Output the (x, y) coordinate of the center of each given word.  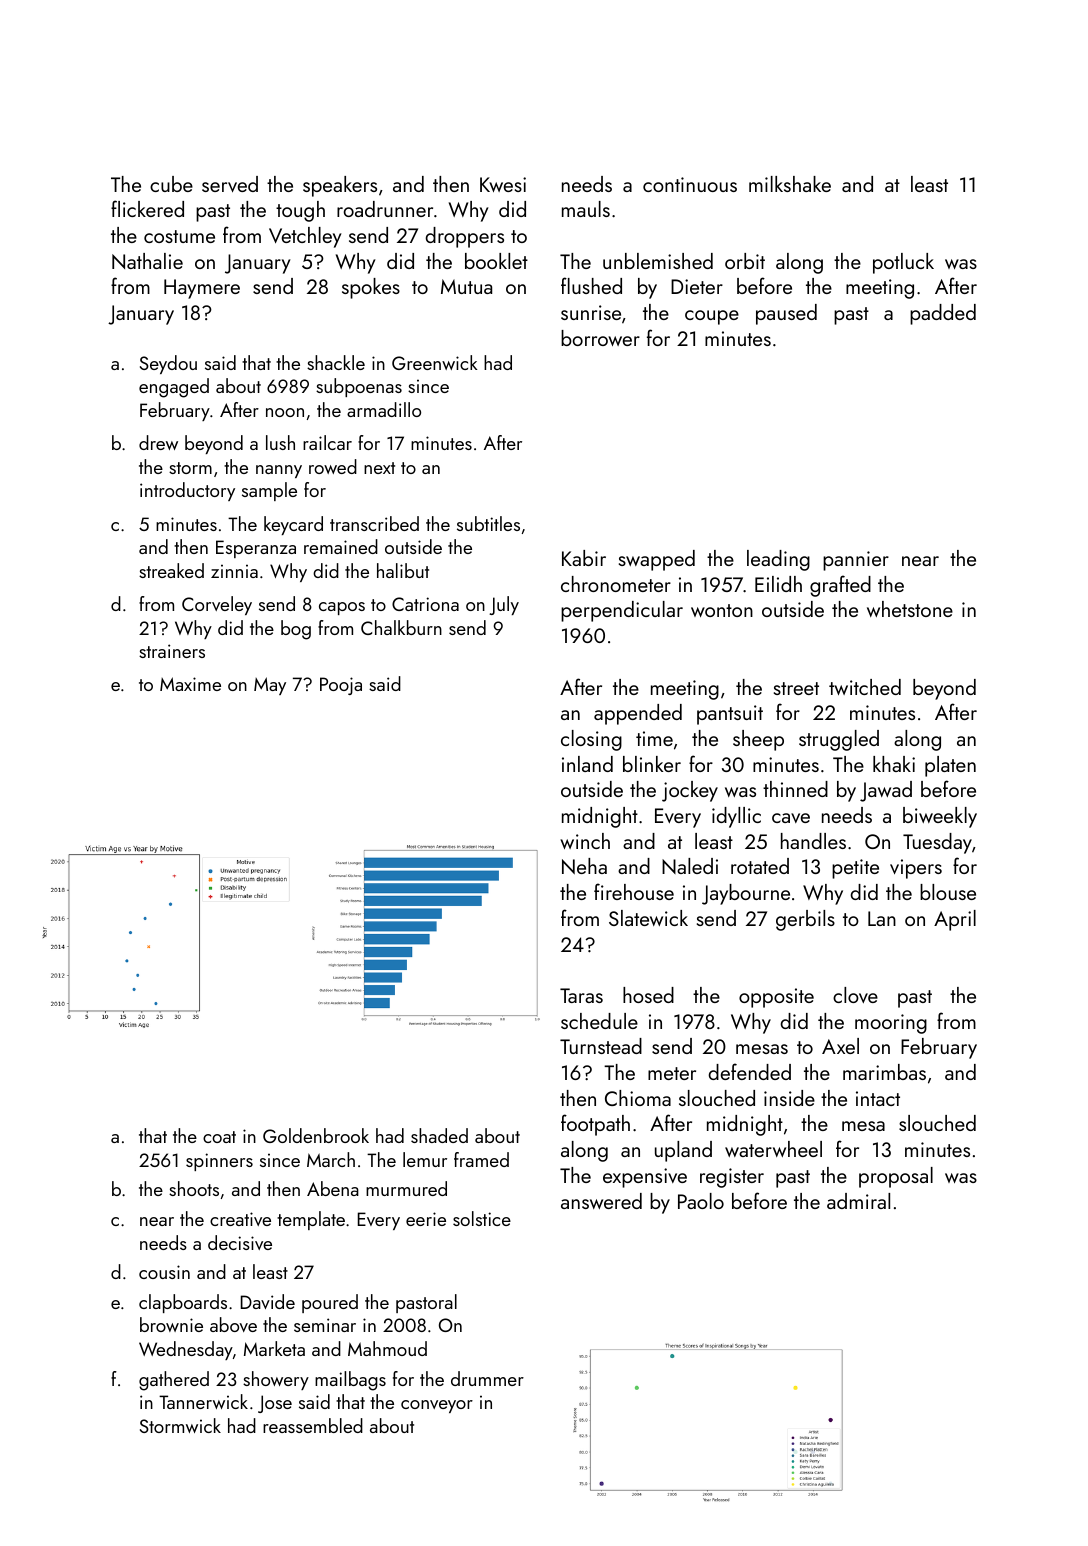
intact (878, 1098)
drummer (487, 1378)
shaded (439, 1135)
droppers (465, 237)
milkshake (790, 184)
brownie (171, 1324)
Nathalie (147, 261)
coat (219, 1137)
